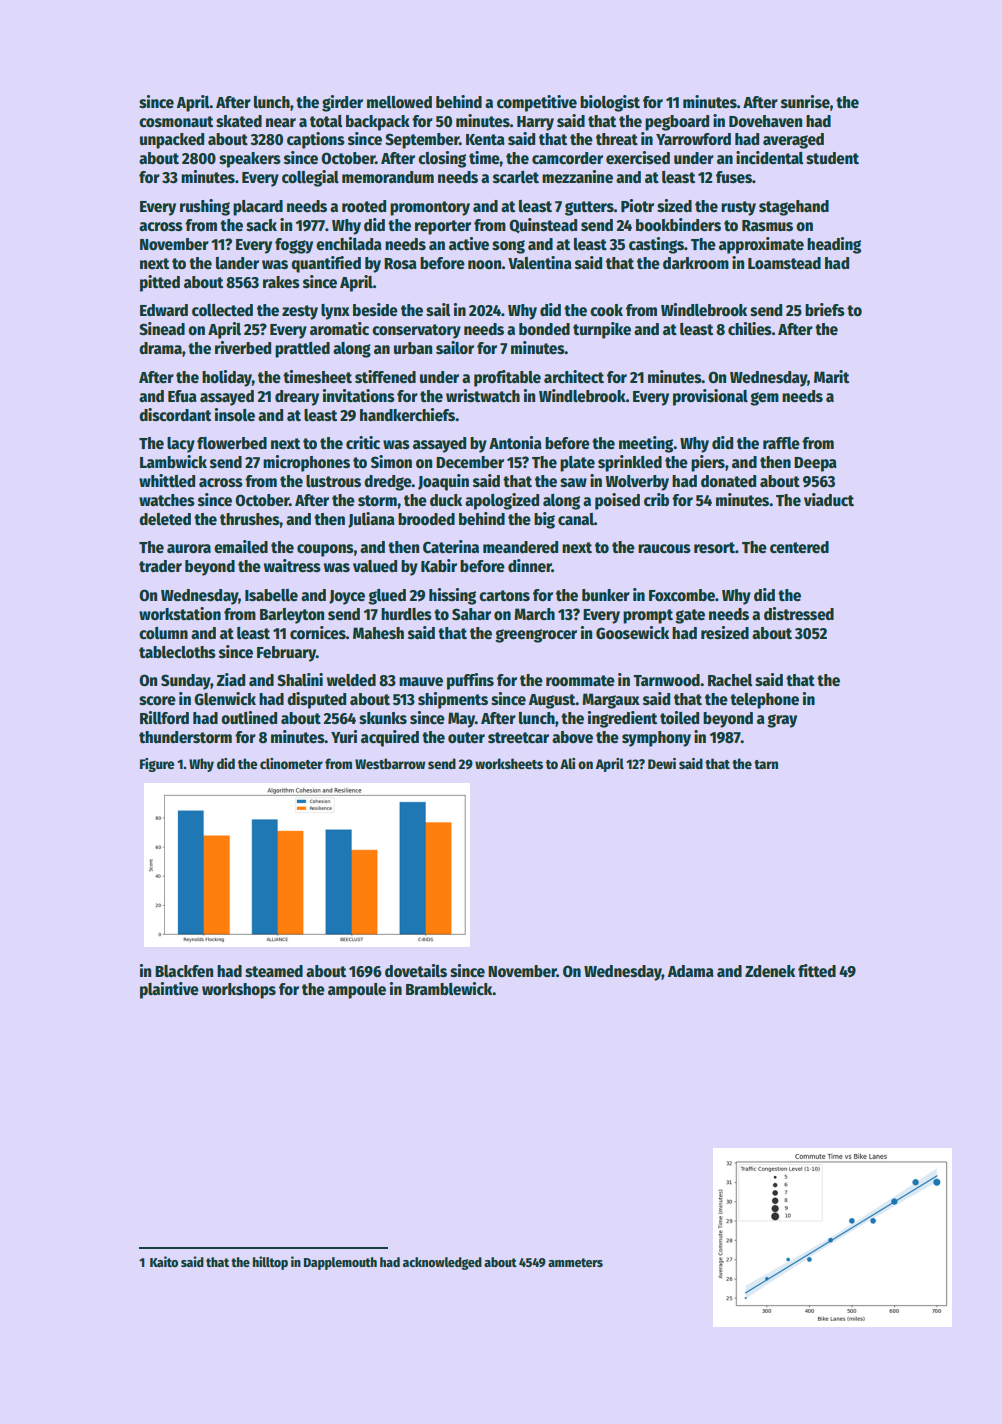 This screenshot has width=1002, height=1424. What do you see at coordinates (449, 989) in the screenshot?
I see `Bramblewick` at bounding box center [449, 989].
